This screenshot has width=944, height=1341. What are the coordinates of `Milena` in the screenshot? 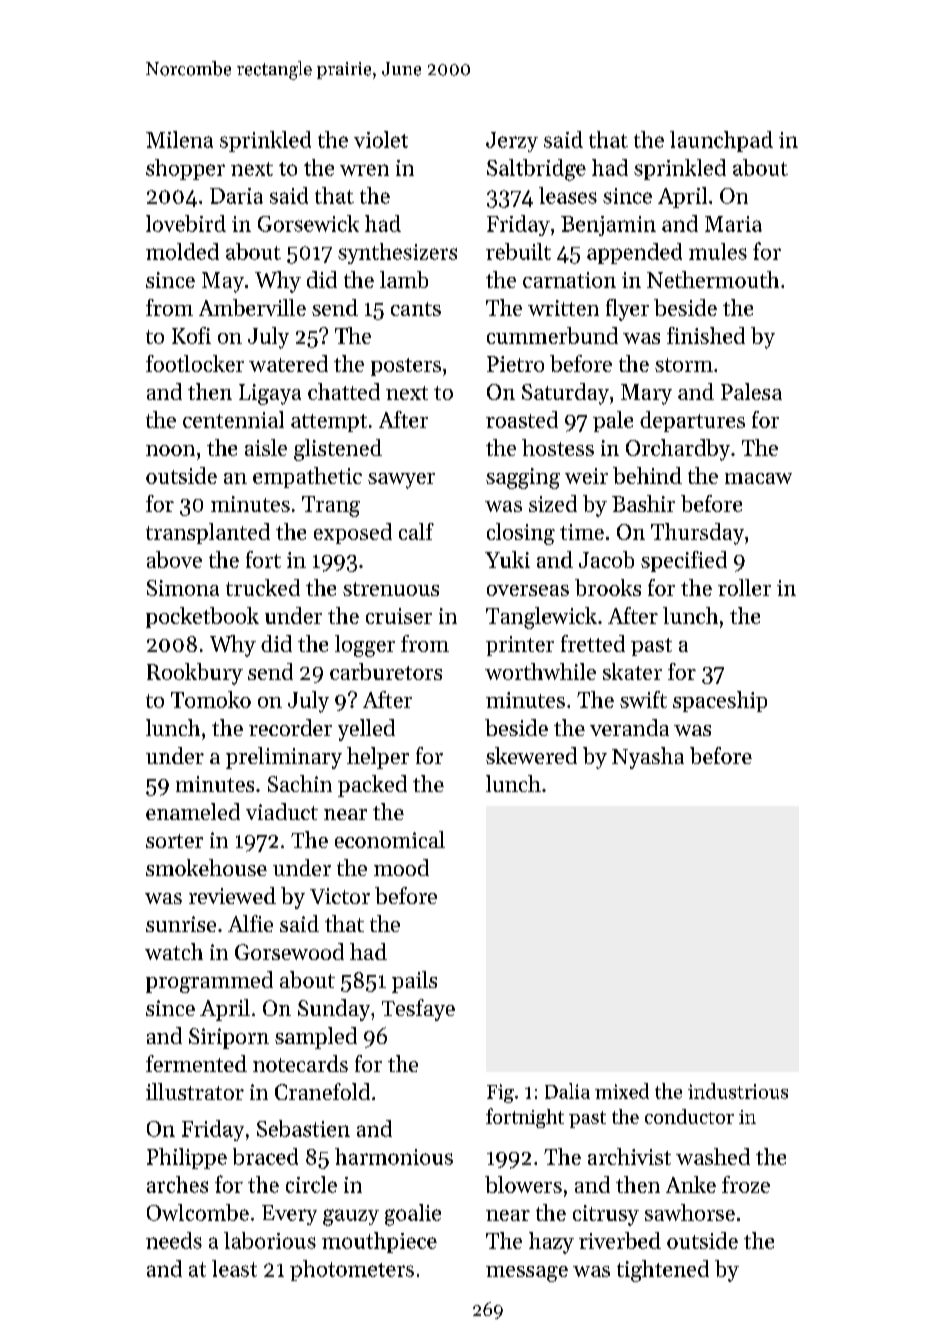 It's located at (179, 139).
